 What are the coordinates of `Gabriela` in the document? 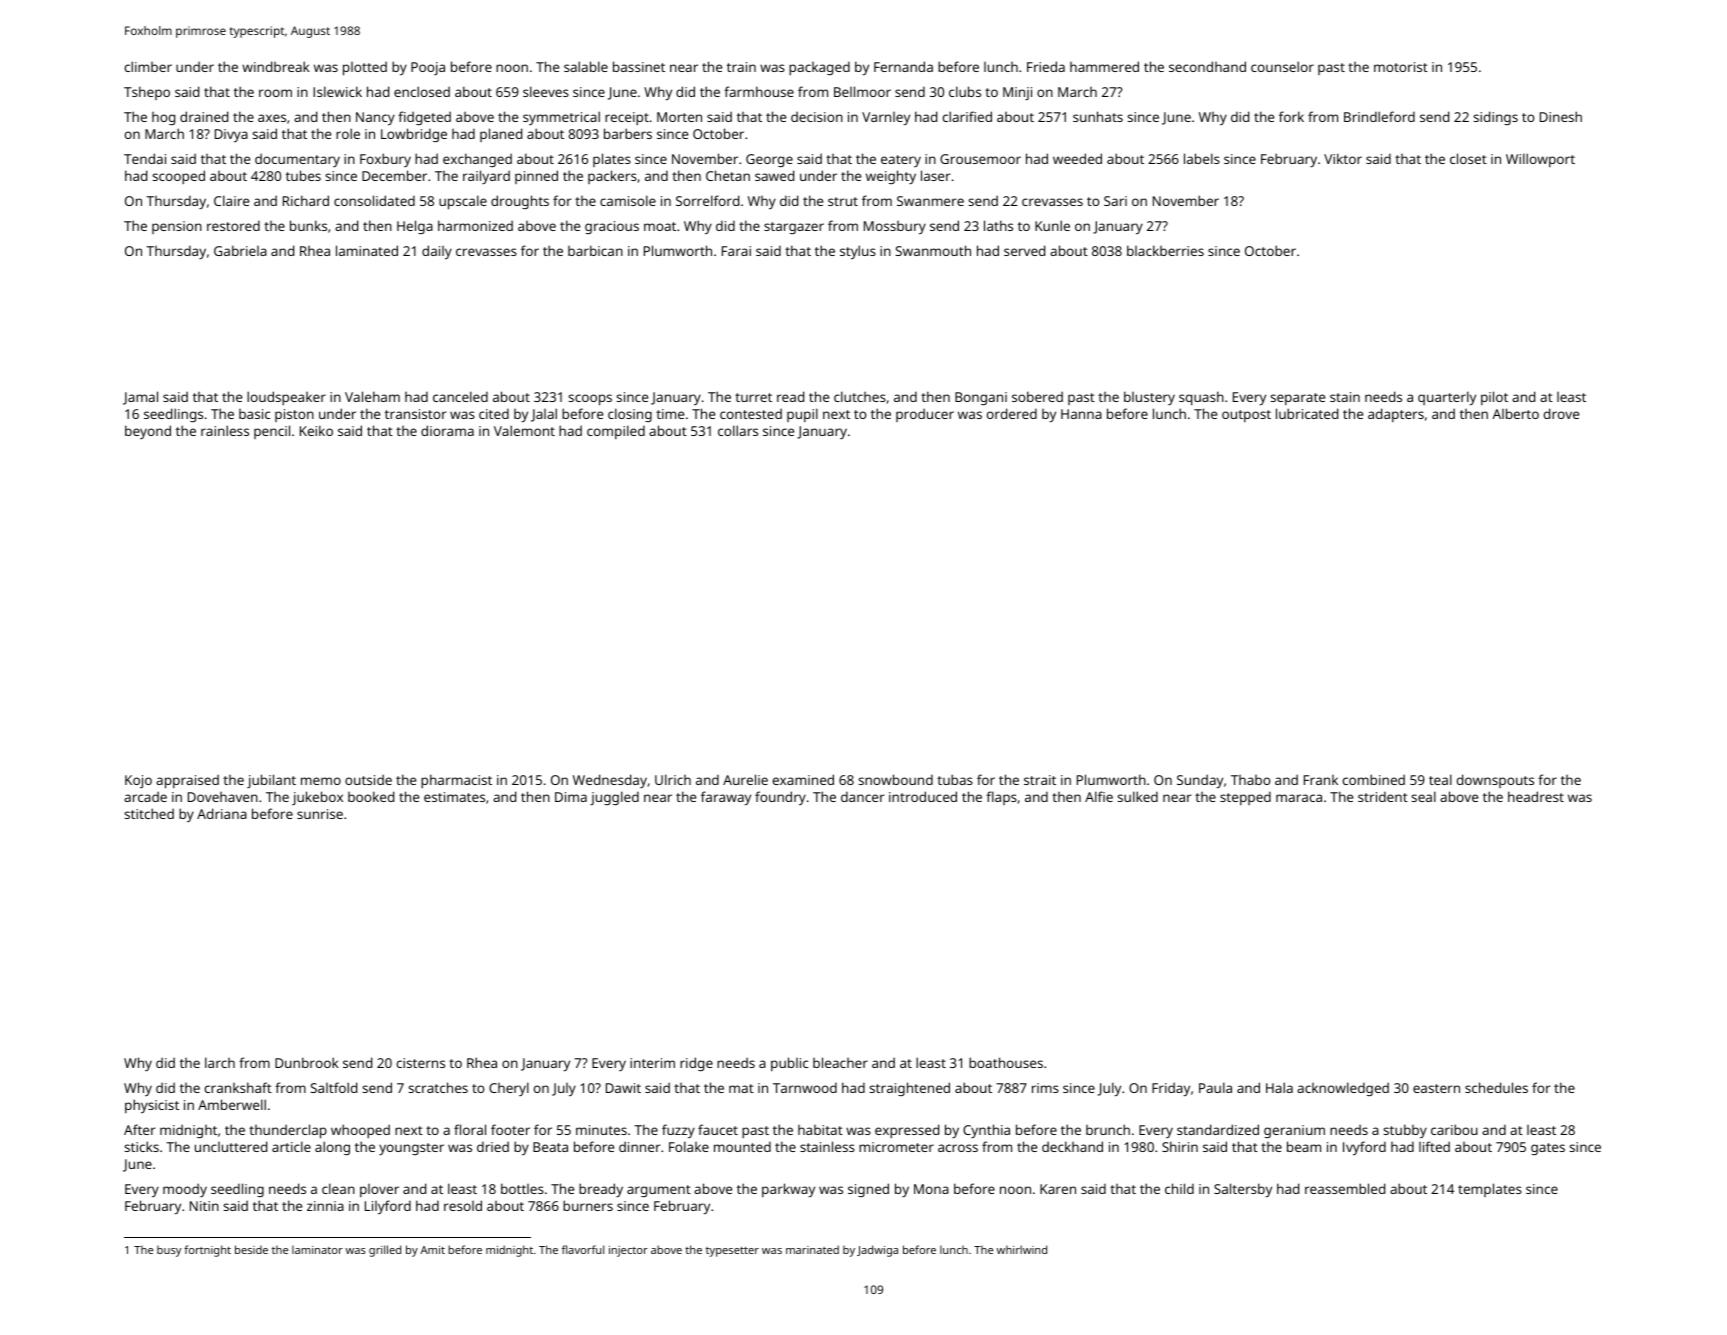 It's located at (240, 250).
